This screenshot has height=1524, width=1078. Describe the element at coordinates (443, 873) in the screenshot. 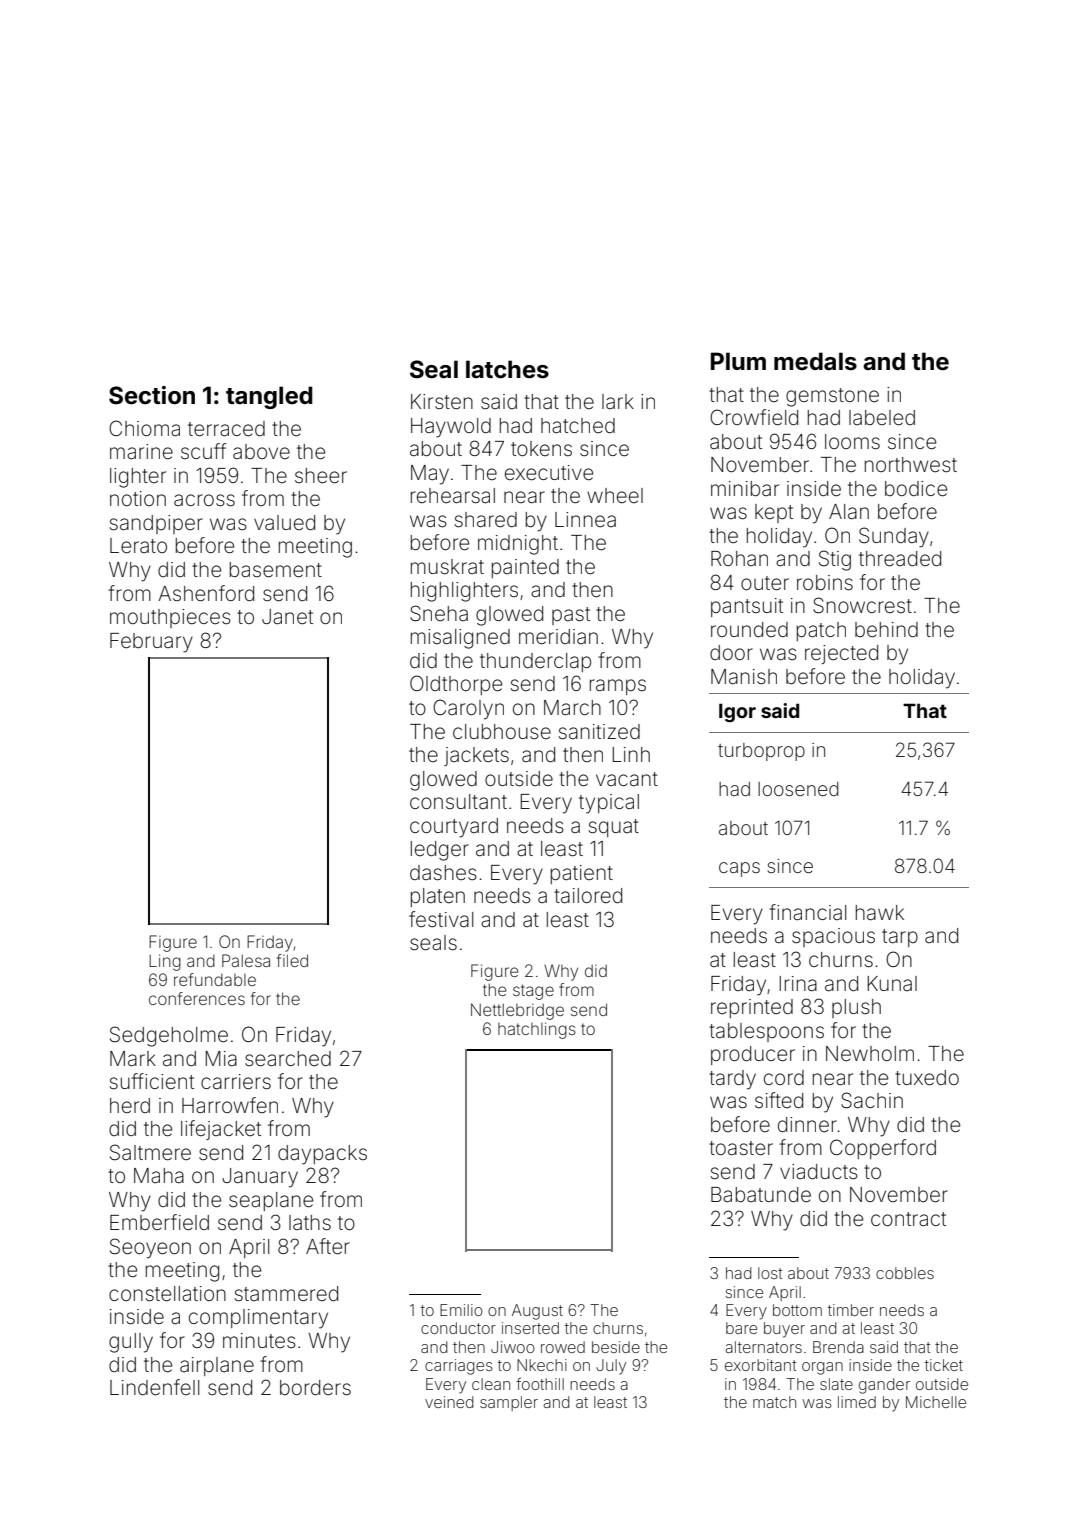

I see `dashes` at that location.
